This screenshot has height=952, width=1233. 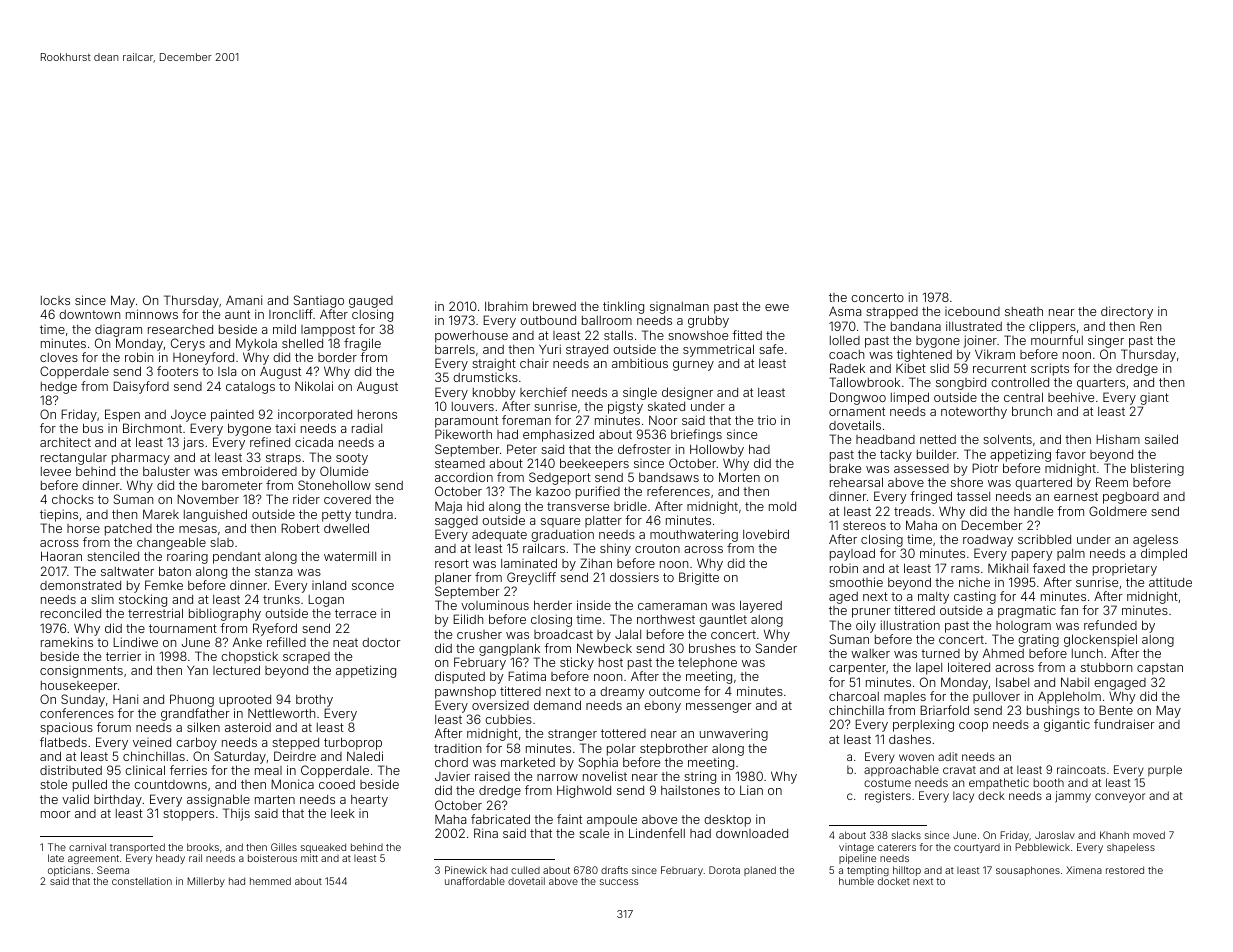 I want to click on barrels, so click(x=455, y=349).
